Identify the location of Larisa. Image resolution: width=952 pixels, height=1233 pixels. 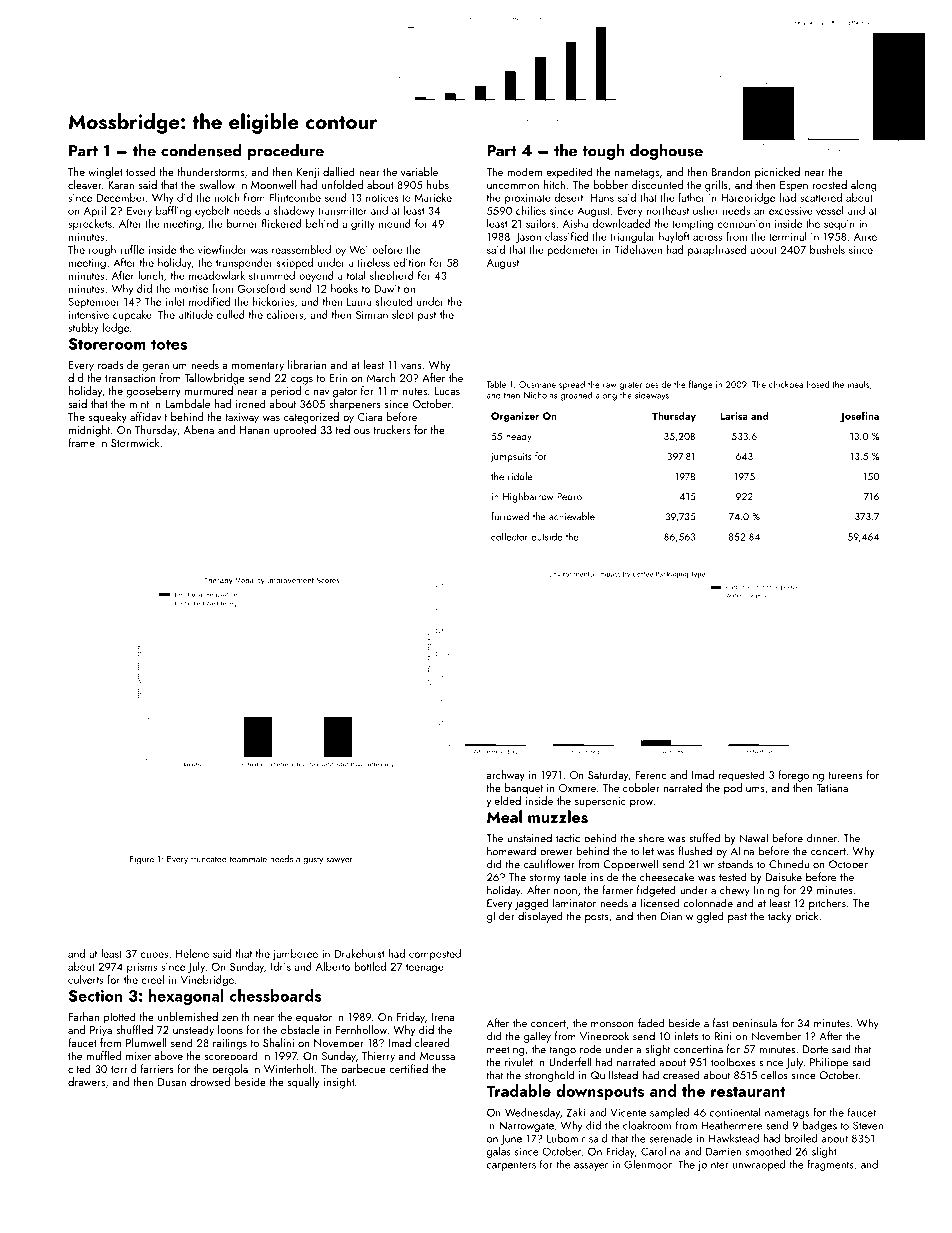
(734, 416).
